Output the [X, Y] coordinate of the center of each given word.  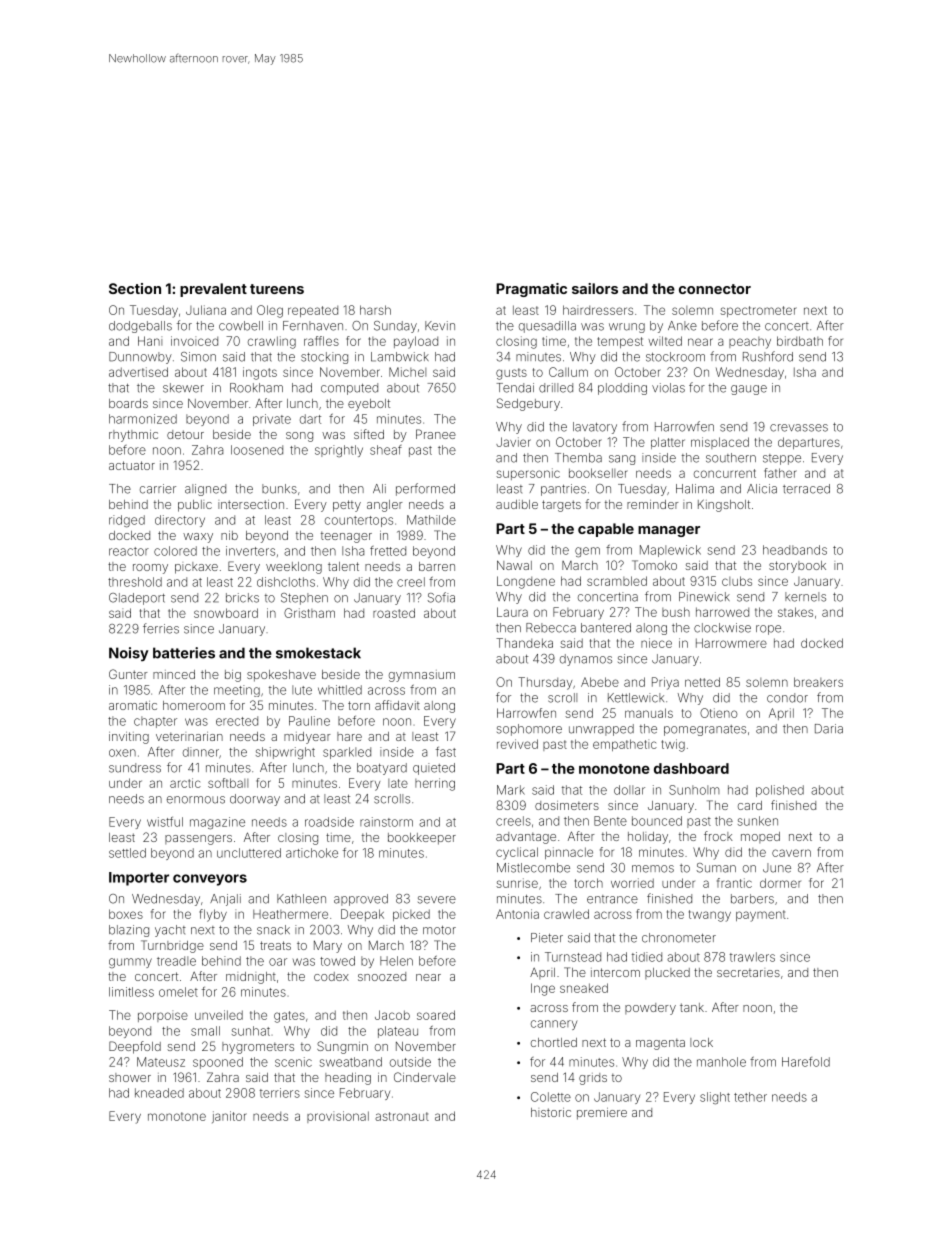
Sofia [441, 597]
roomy [150, 569]
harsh [375, 310]
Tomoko [654, 565]
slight [715, 1098]
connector [715, 289]
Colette [551, 1097]
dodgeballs [140, 327]
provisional [338, 1117]
